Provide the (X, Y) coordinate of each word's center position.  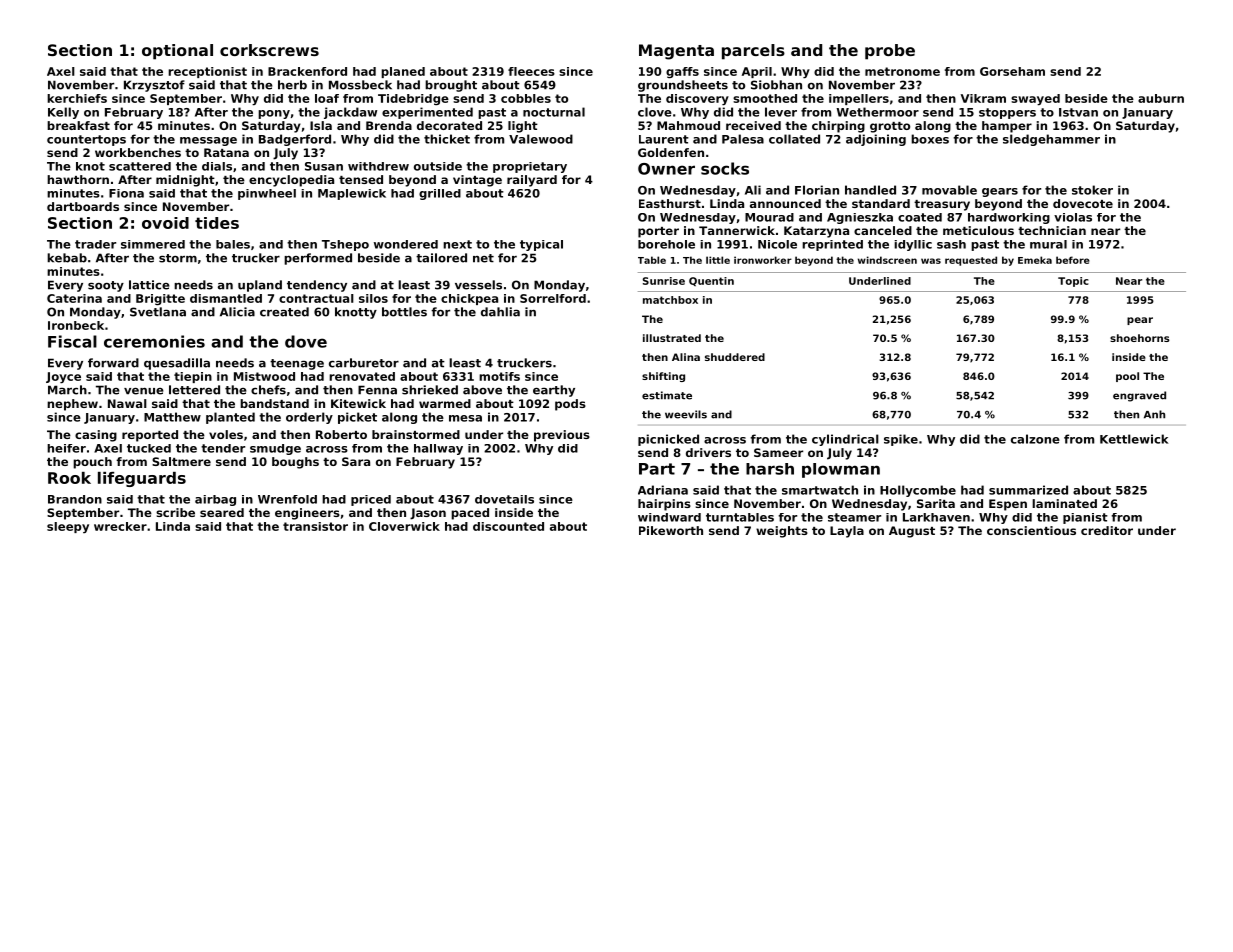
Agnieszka (860, 218)
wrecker (120, 526)
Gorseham (1012, 71)
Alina (686, 357)
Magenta (676, 52)
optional (177, 52)
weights (782, 532)
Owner (666, 169)
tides (217, 223)
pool (1127, 377)
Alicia (237, 312)
